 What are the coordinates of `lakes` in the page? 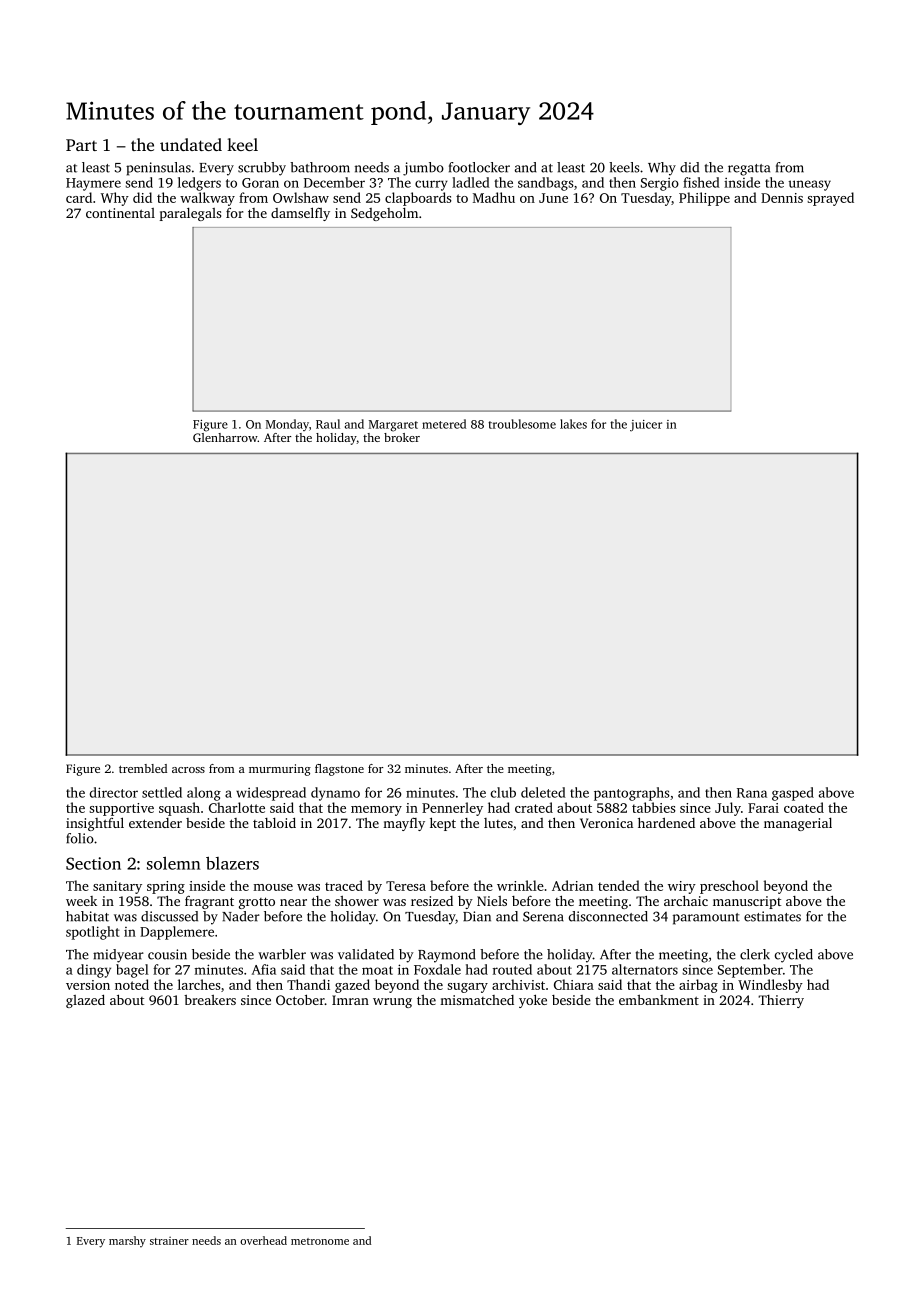 It's located at (573, 424).
